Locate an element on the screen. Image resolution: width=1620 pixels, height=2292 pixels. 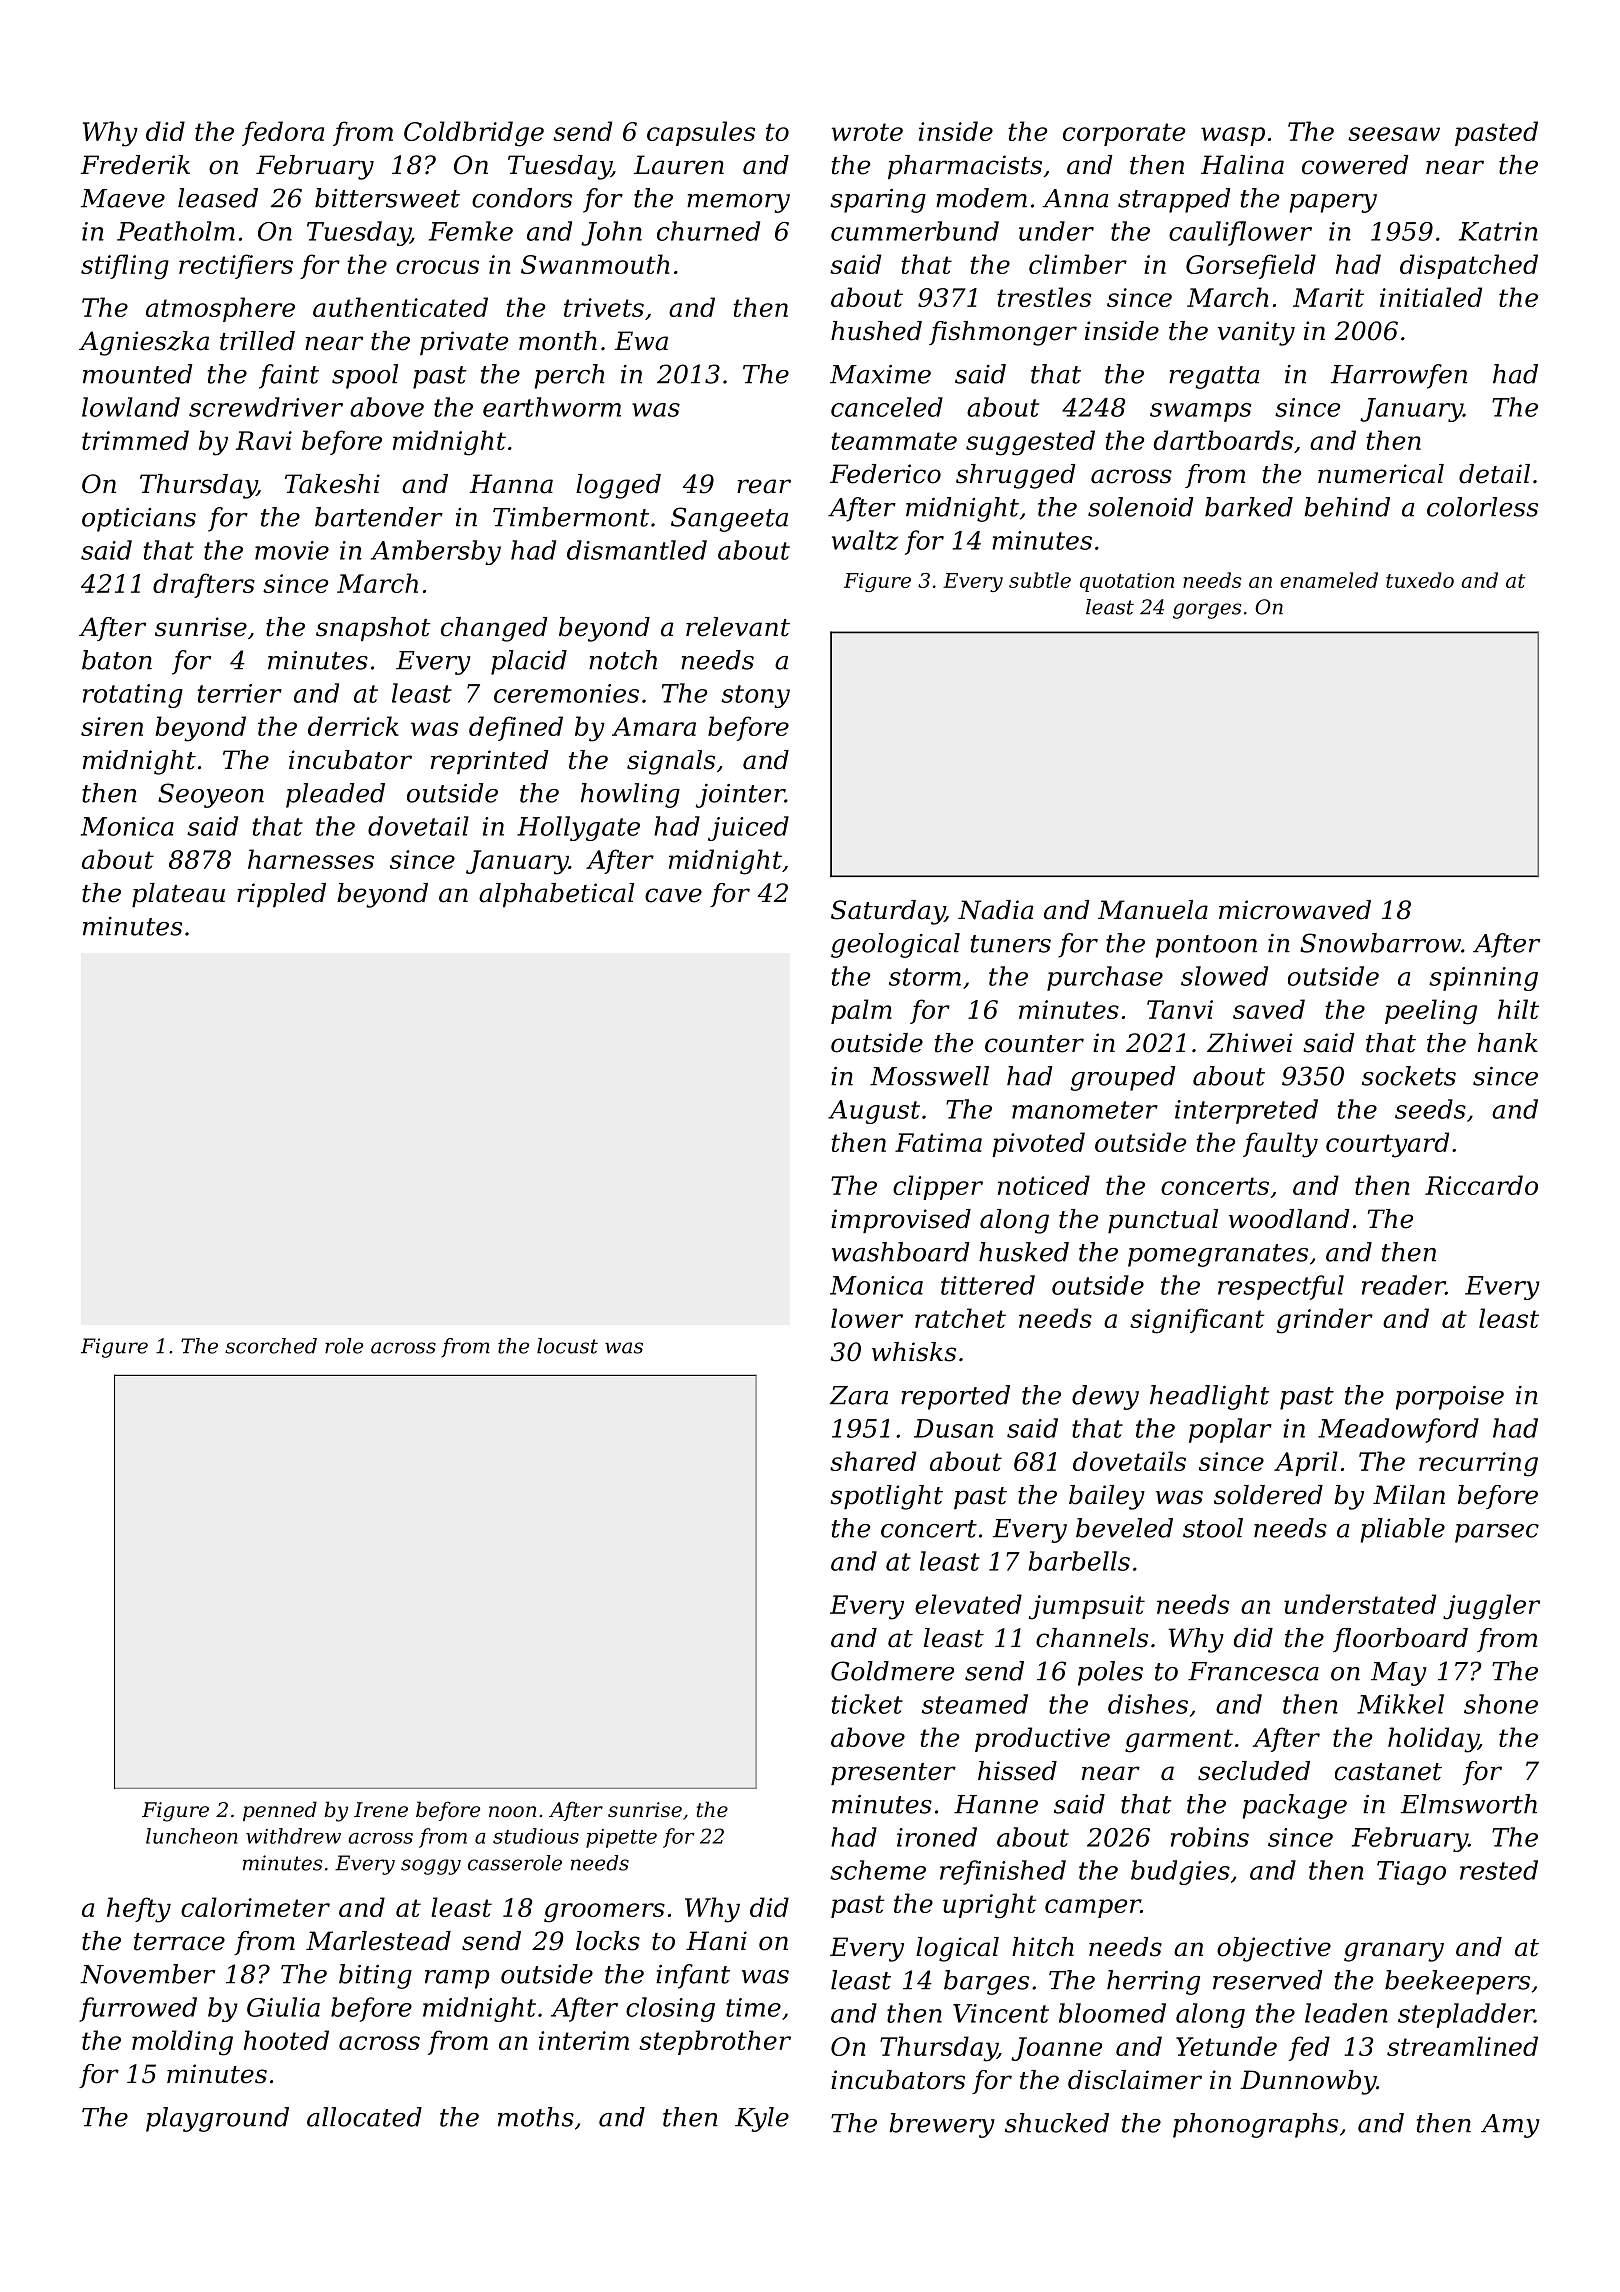
locust is located at coordinates (567, 1346).
